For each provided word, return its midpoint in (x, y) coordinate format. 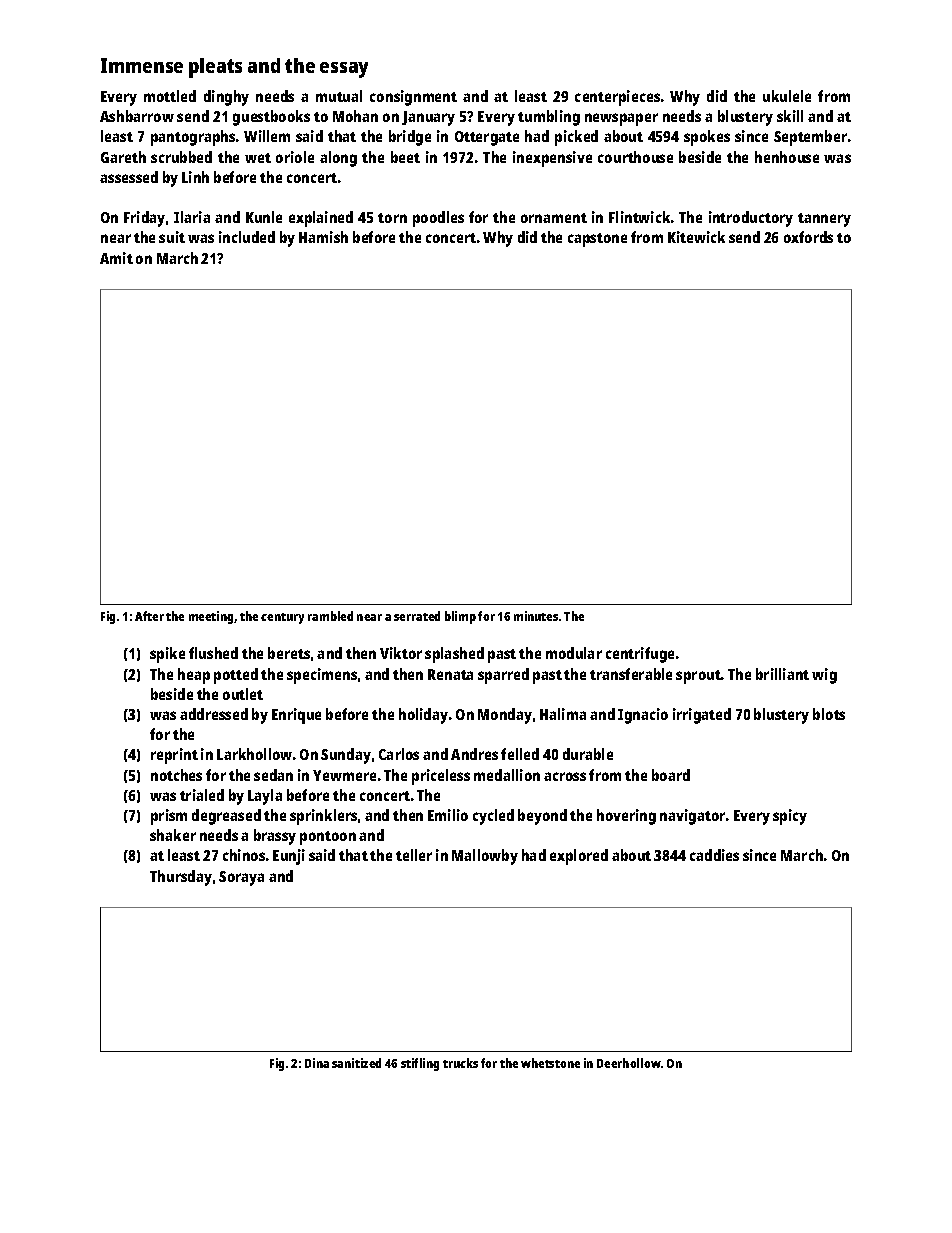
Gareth (123, 157)
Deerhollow (629, 1063)
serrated (417, 616)
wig (824, 676)
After (149, 616)
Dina (317, 1063)
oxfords (808, 237)
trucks (460, 1063)
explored (579, 857)
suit (172, 237)
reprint (174, 756)
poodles (438, 219)
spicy (790, 817)
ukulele (787, 96)
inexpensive (552, 159)
